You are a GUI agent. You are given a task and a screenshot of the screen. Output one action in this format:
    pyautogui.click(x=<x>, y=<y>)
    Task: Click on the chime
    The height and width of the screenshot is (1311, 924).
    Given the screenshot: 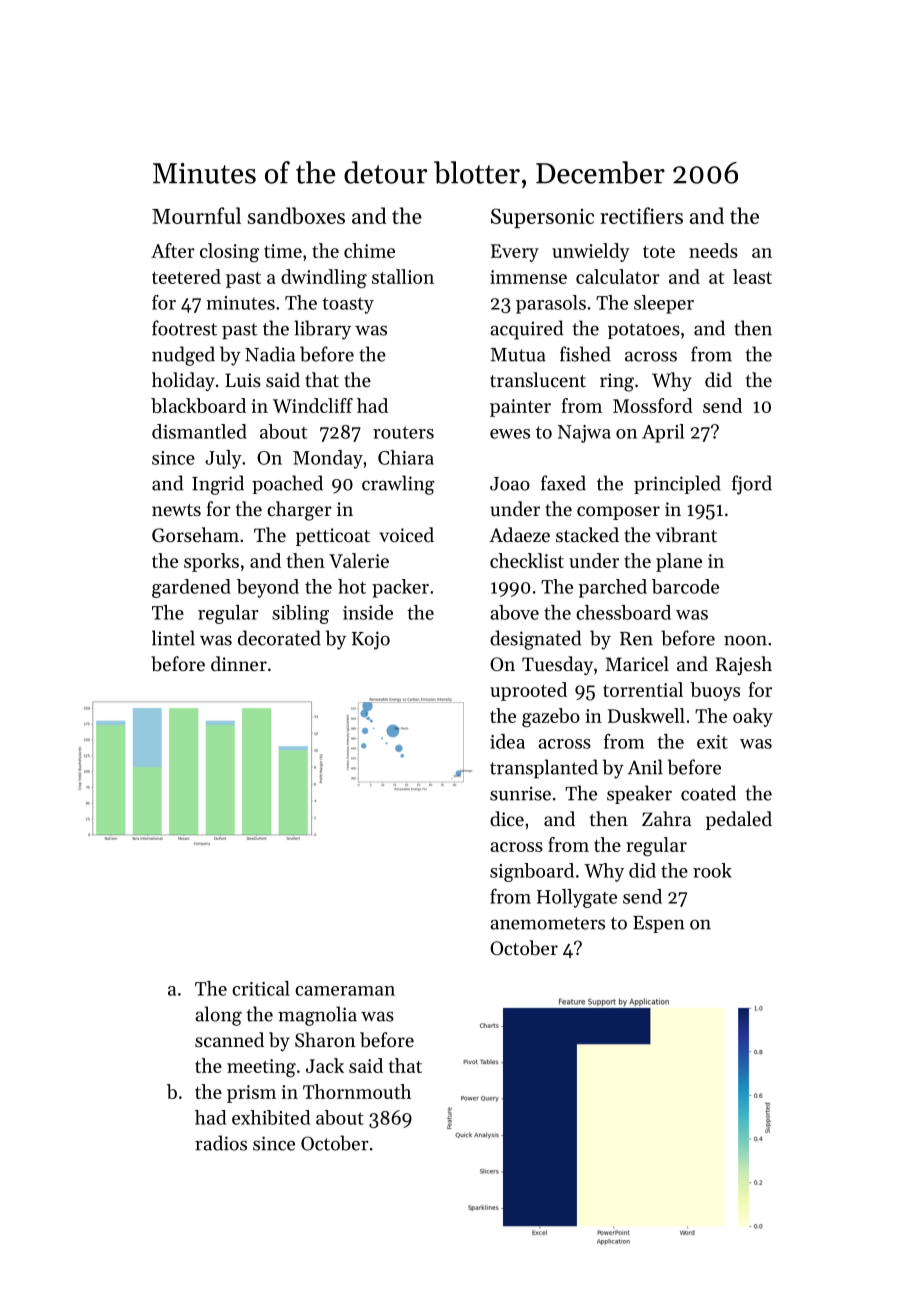 What is the action you would take?
    pyautogui.click(x=369, y=250)
